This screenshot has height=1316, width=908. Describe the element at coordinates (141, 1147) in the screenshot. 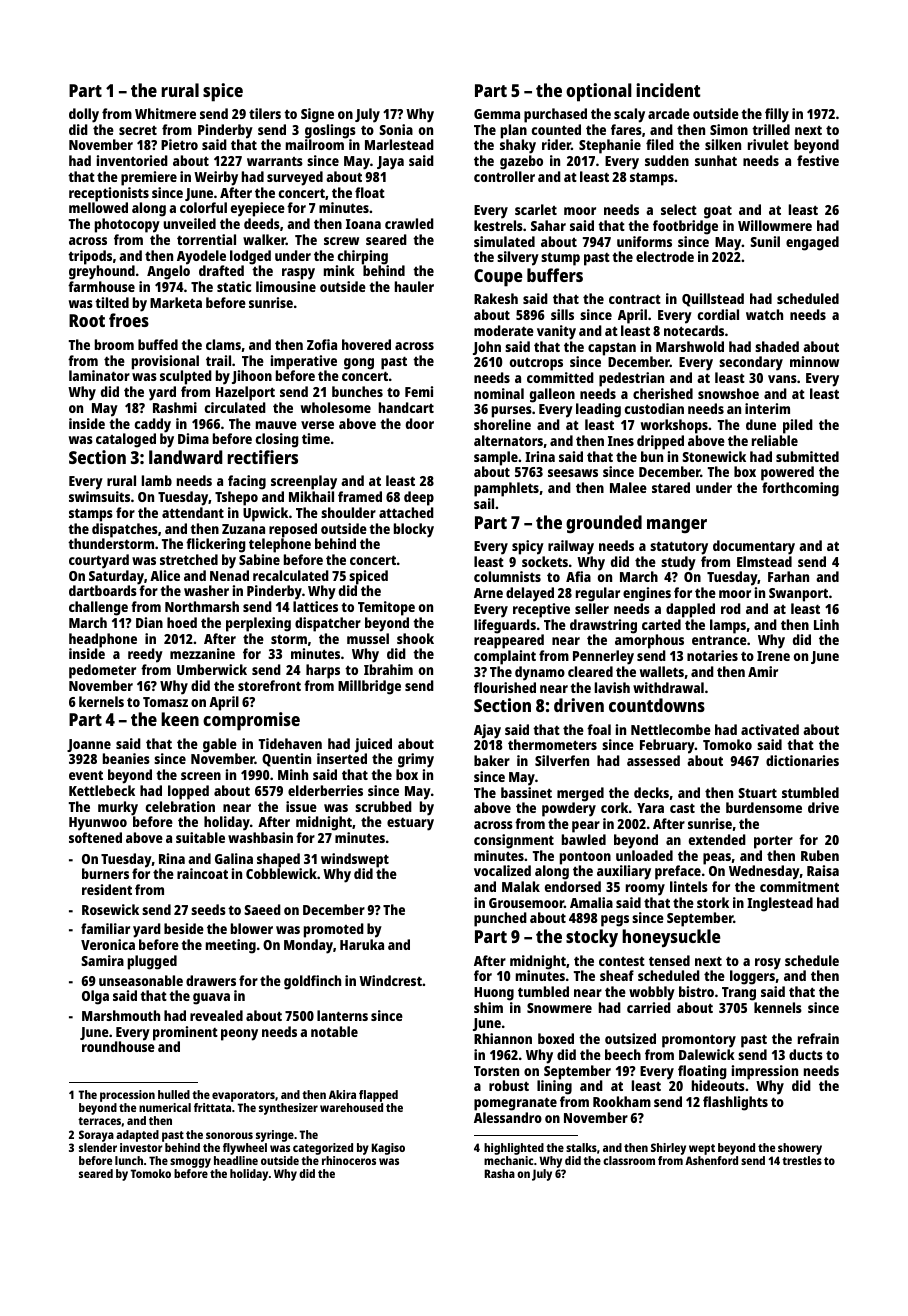

I see `investor` at that location.
